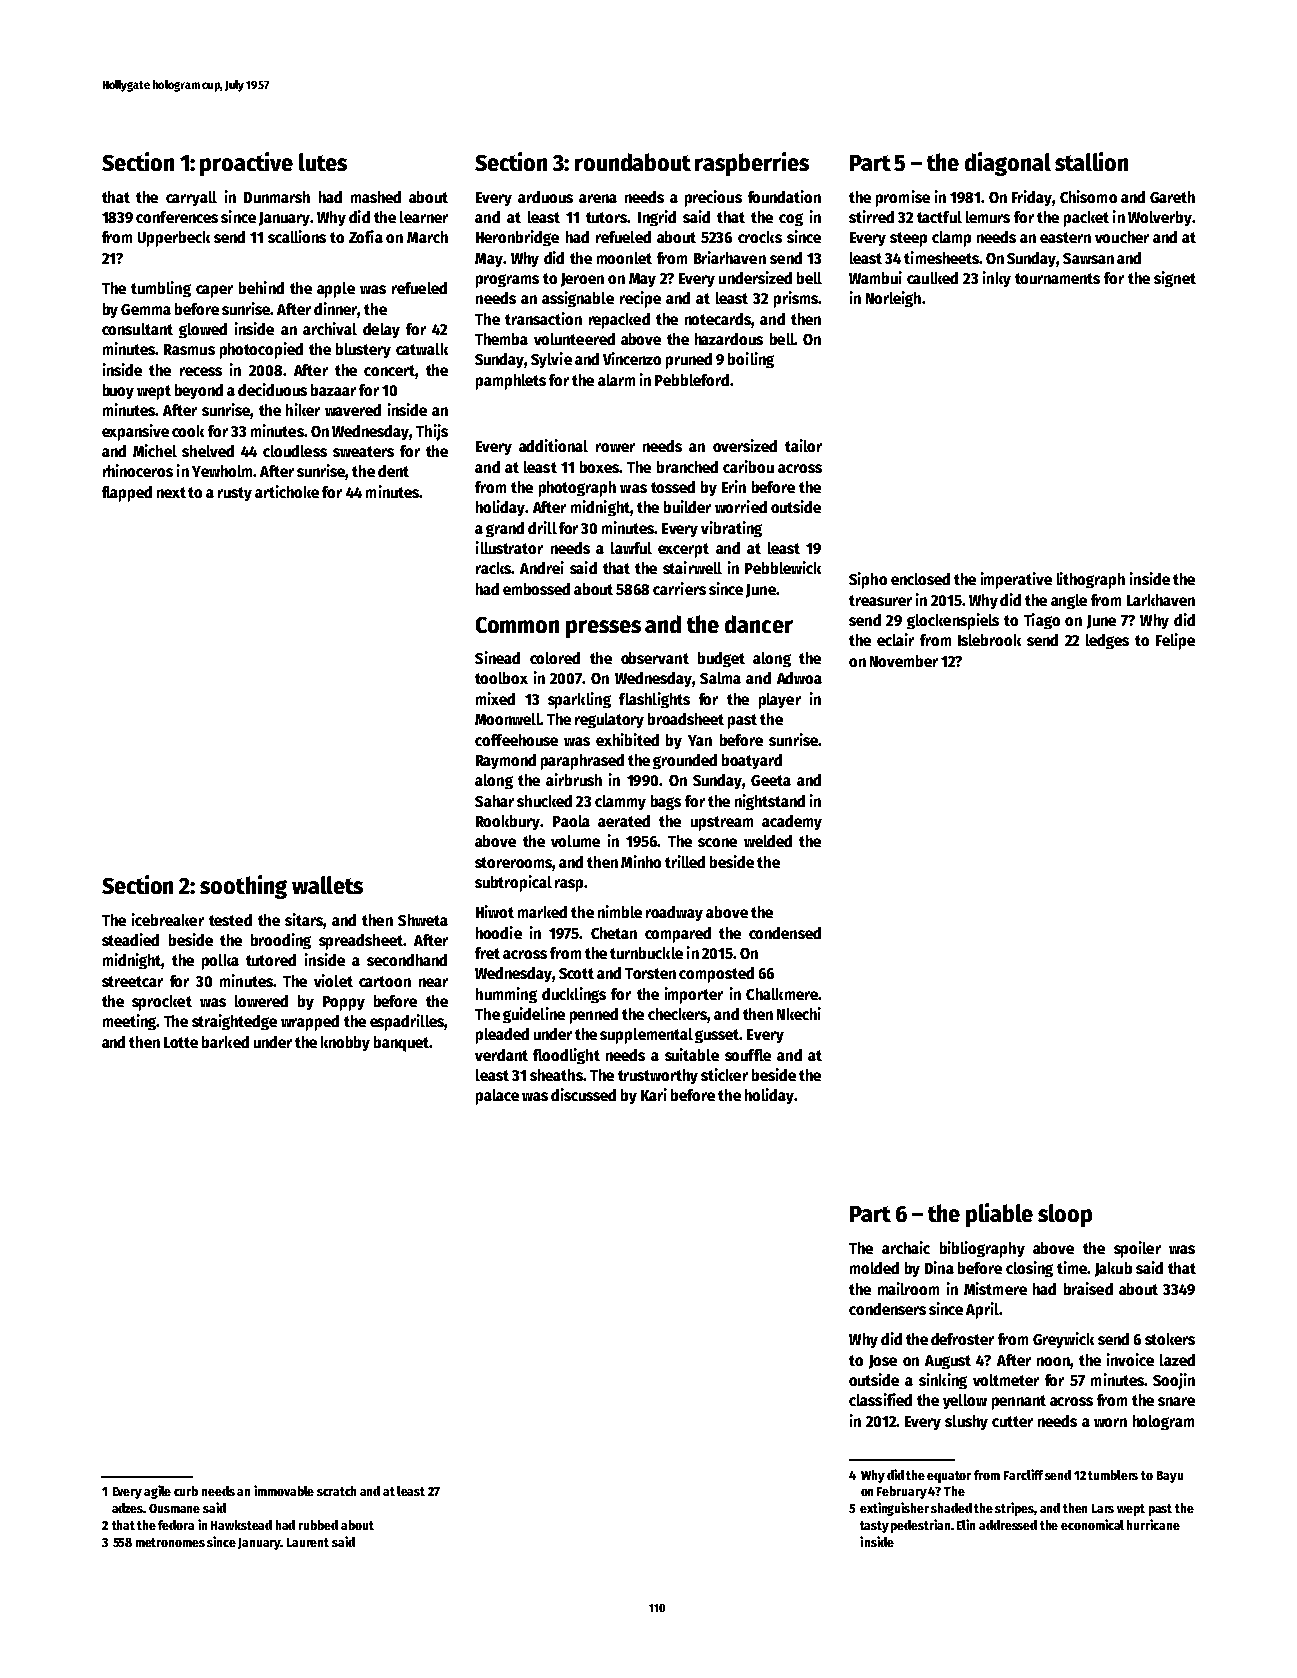  What do you see at coordinates (1091, 580) in the document?
I see `lithograph` at bounding box center [1091, 580].
